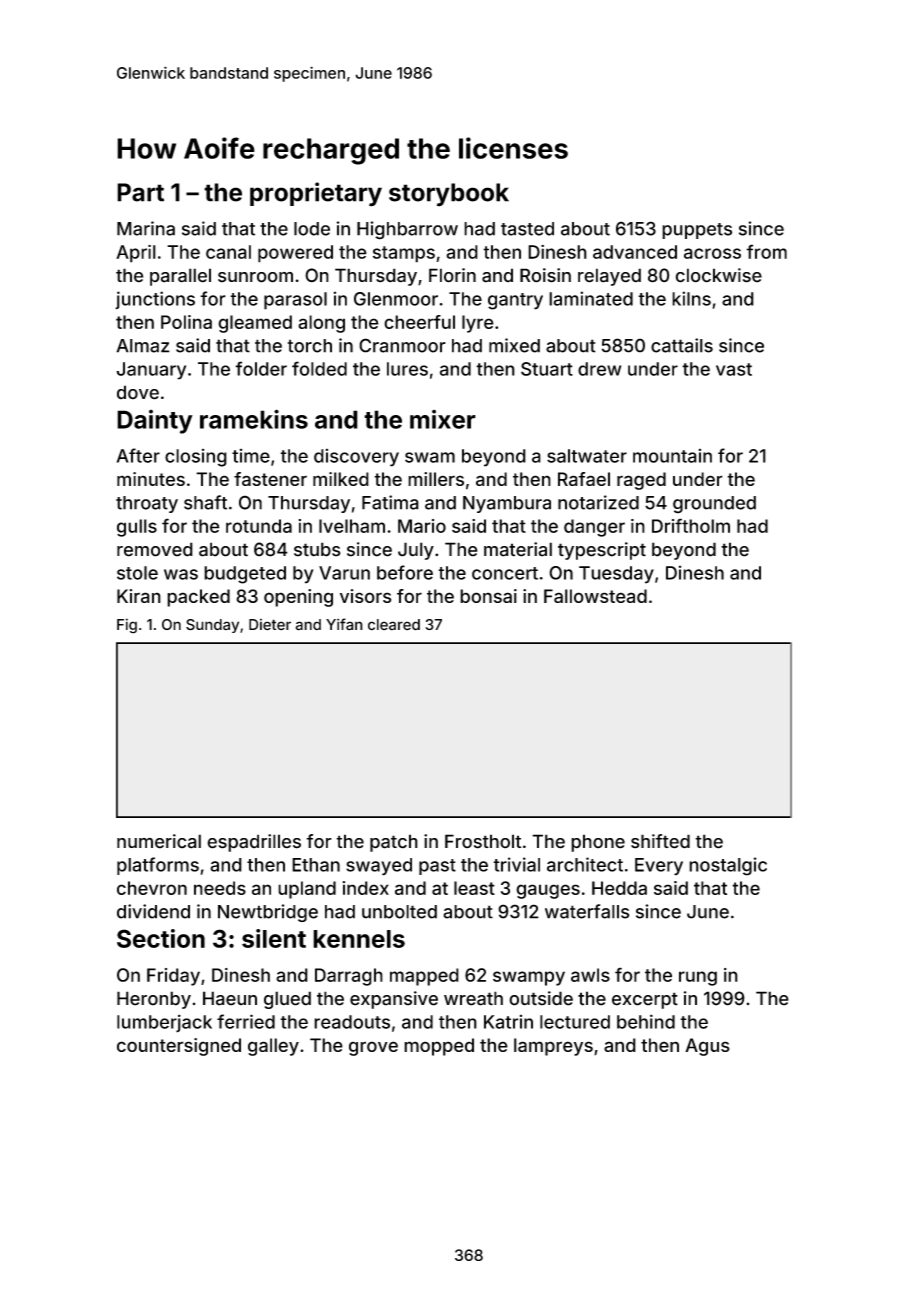  I want to click on puppets, so click(697, 231).
